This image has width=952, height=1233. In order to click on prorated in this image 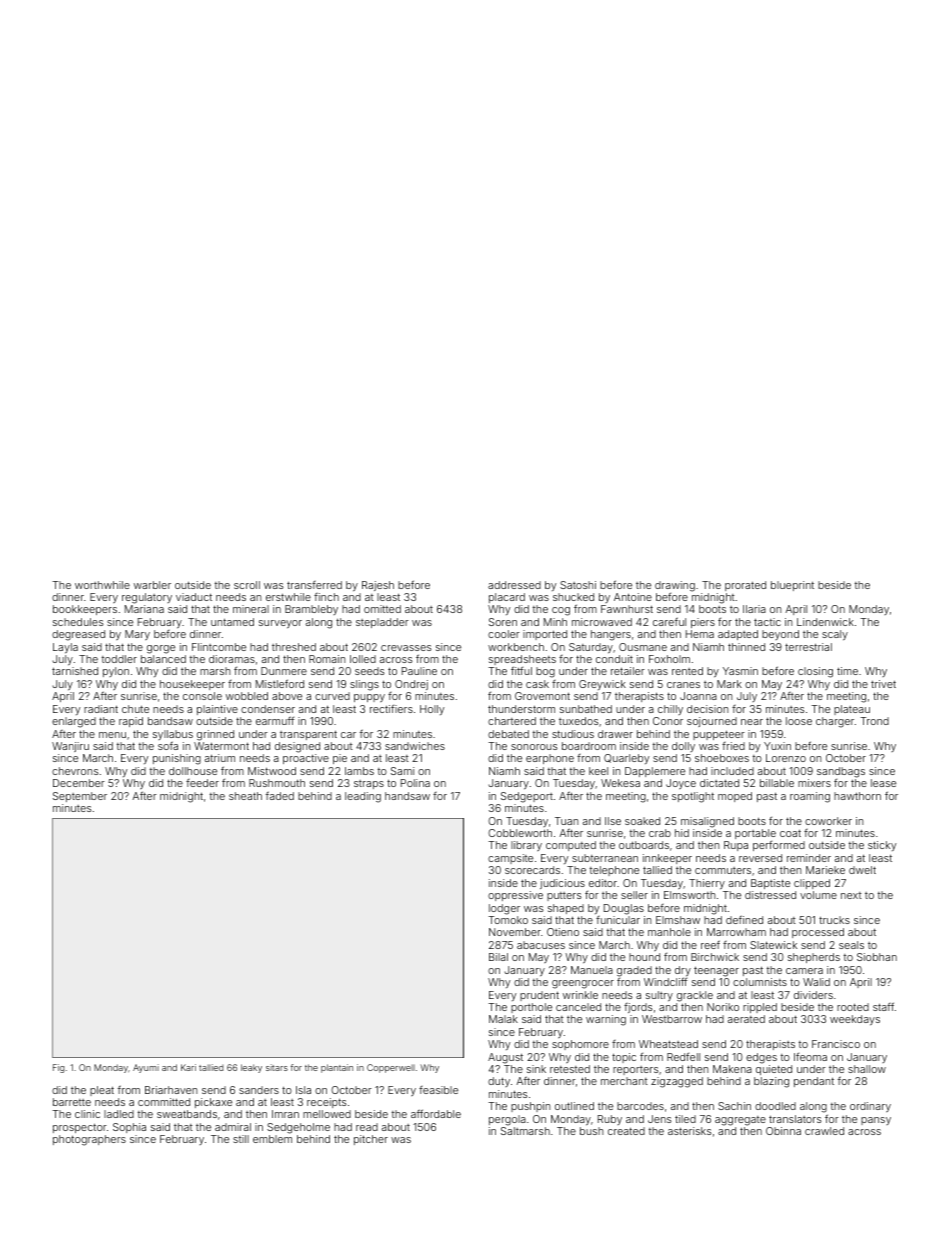, I will do `click(745, 586)`.
